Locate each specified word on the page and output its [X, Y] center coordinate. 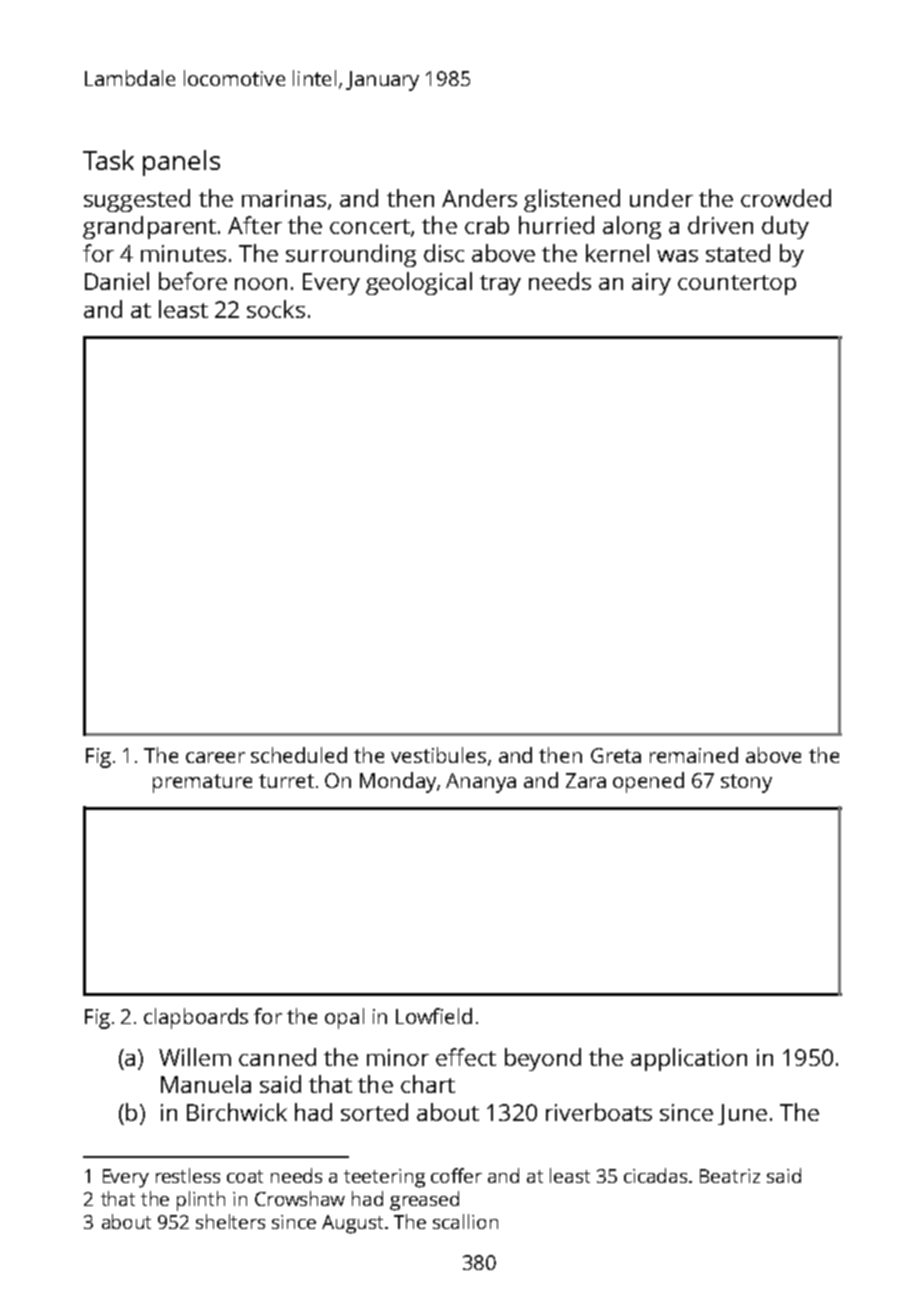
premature [202, 783]
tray [500, 285]
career [215, 757]
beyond [543, 1059]
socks [276, 309]
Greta [616, 755]
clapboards [196, 1018]
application [689, 1059]
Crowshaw [300, 1198]
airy [651, 284]
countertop [737, 285]
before [193, 281]
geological [419, 283]
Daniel [117, 281]
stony [746, 783]
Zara [586, 780]
